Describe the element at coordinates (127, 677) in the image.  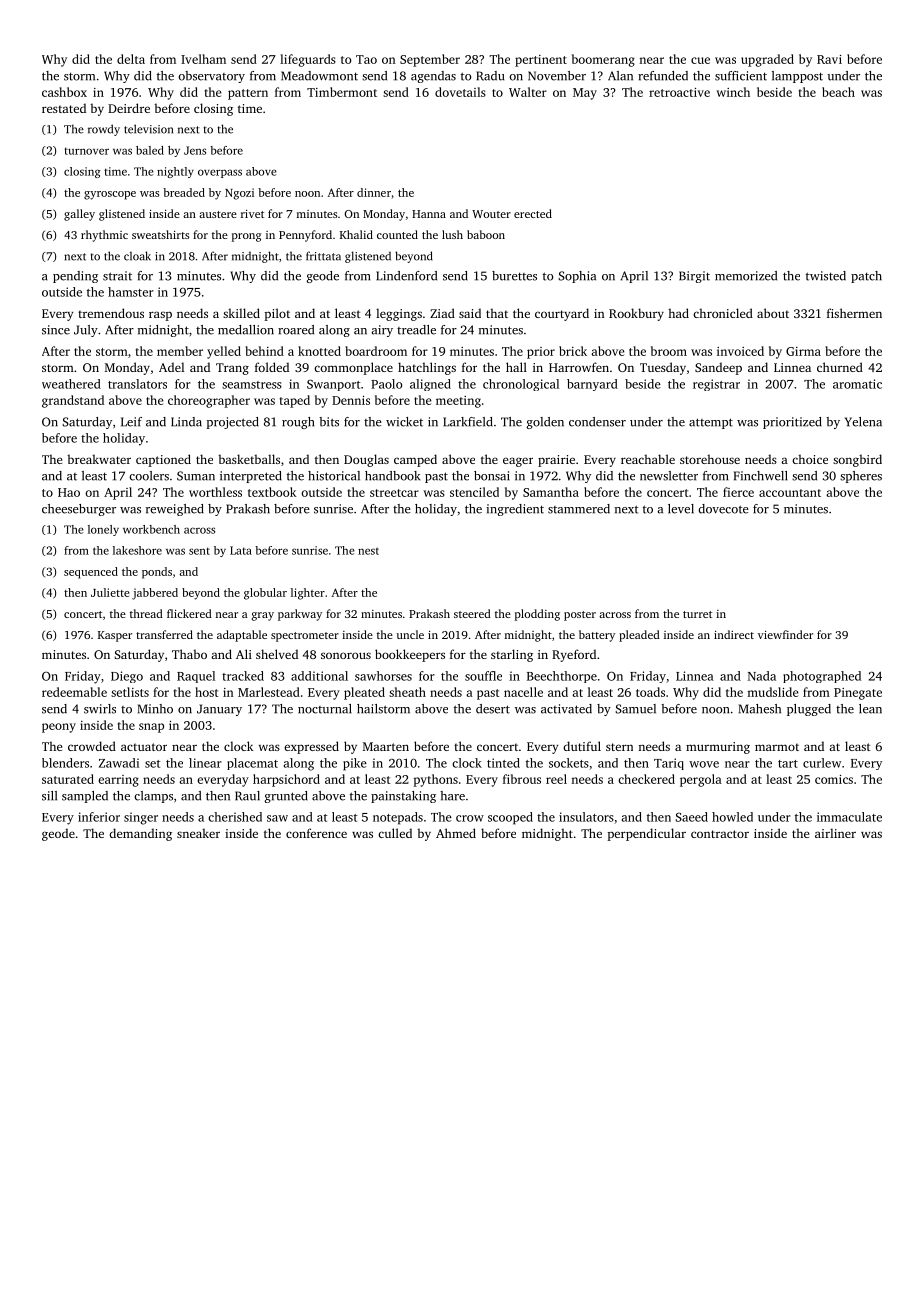
I see `Diego` at that location.
